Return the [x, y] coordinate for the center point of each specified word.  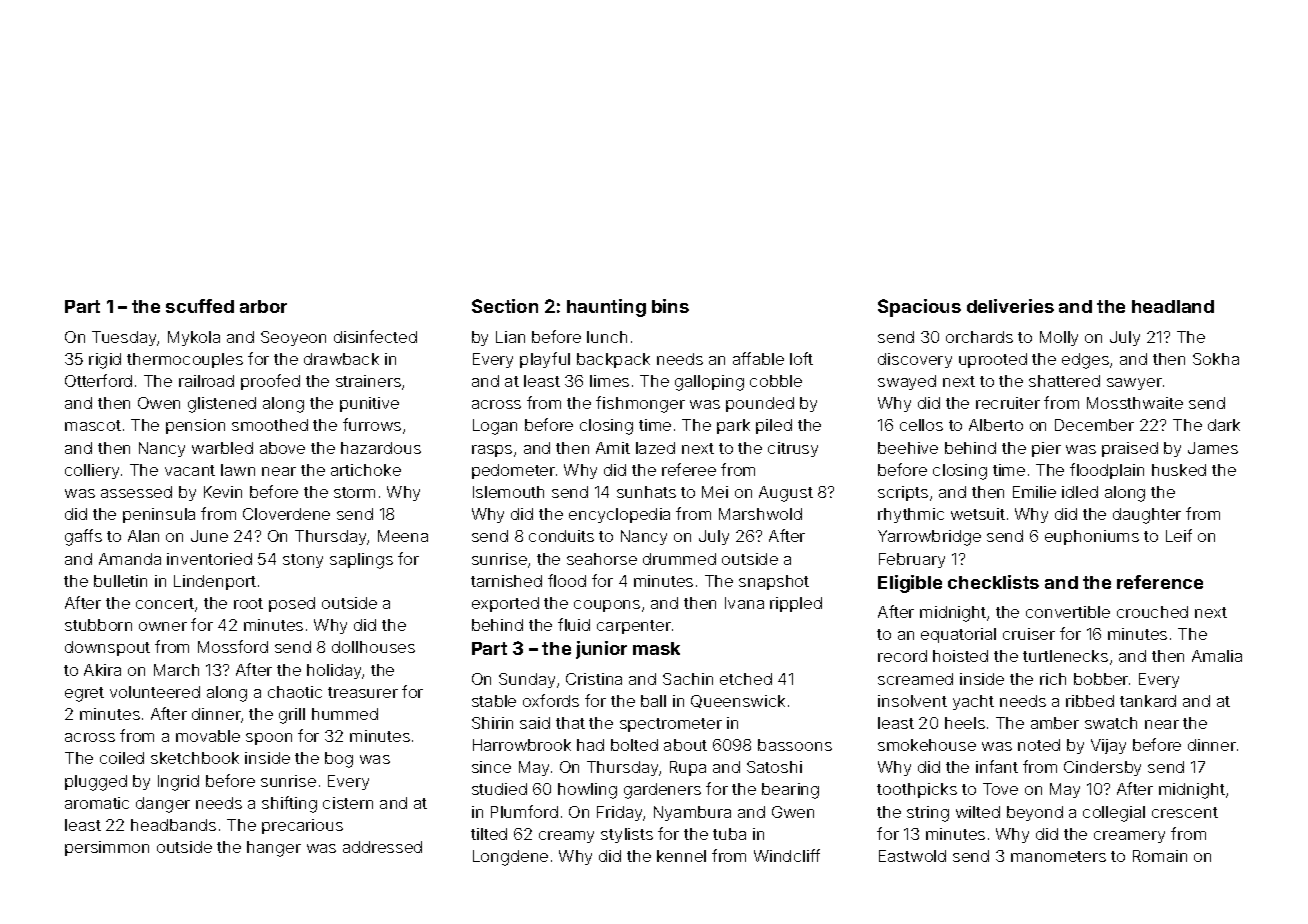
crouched [1152, 612]
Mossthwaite [1135, 403]
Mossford [233, 646]
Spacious [919, 308]
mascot [93, 425]
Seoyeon [293, 338]
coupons [607, 606]
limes [609, 381]
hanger [274, 849]
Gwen [793, 812]
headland [1173, 306]
